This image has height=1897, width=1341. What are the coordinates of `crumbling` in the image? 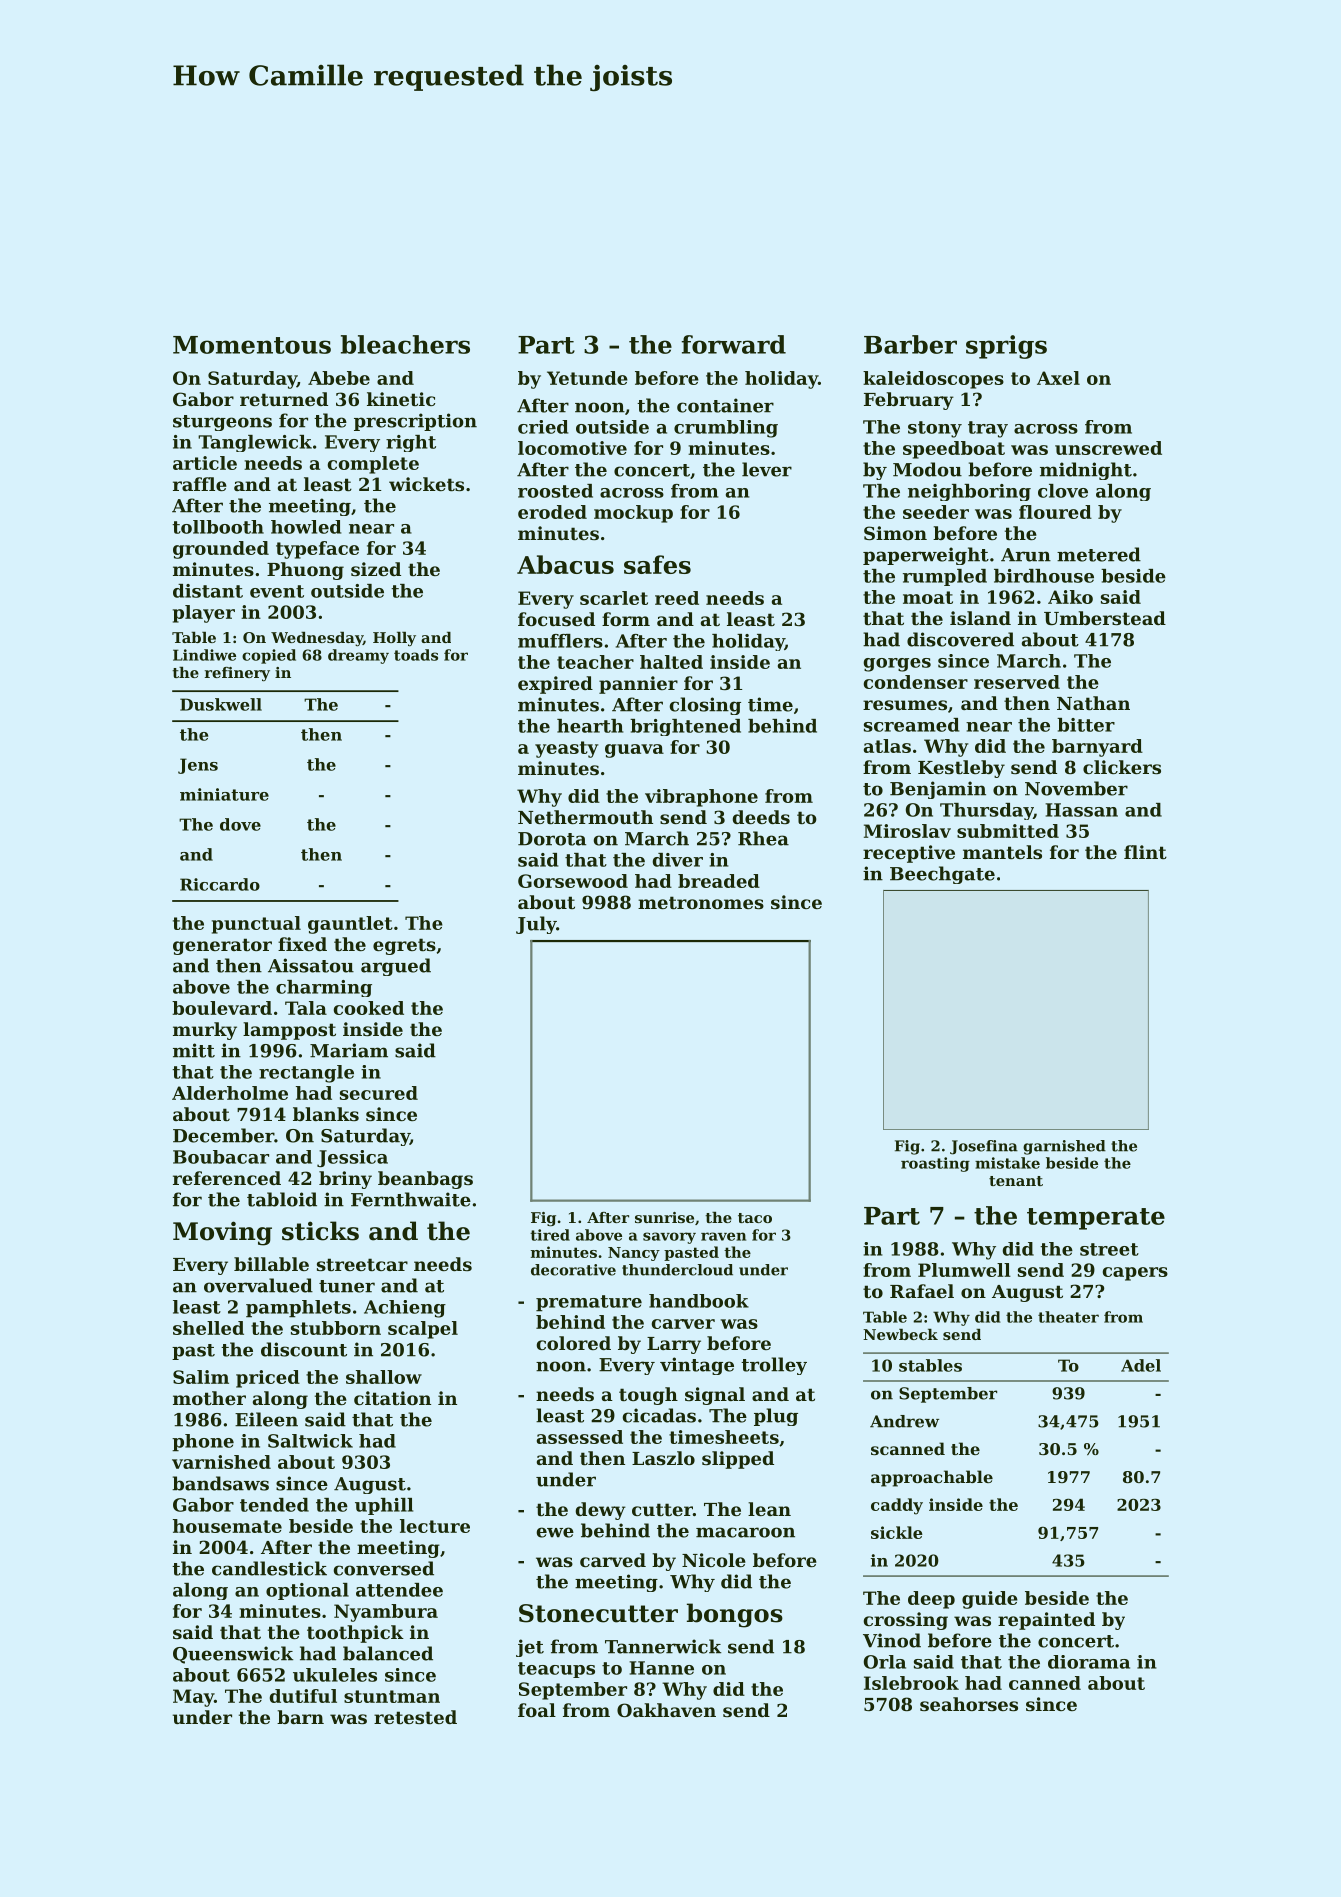 It's located at (726, 429).
